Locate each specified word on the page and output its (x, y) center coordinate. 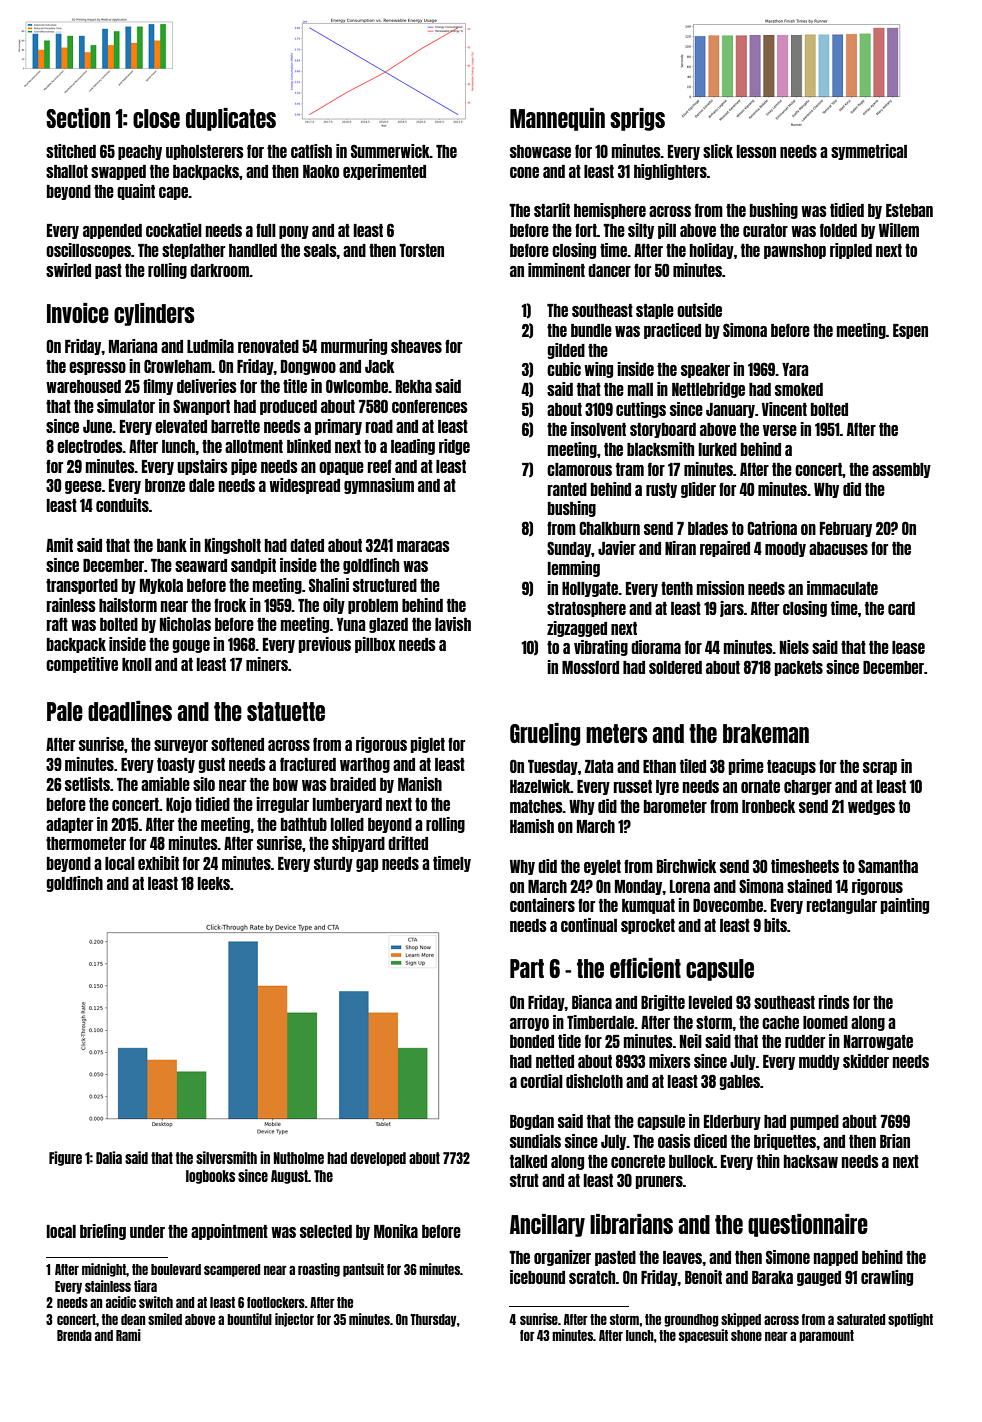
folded (838, 230)
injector (294, 1320)
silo (204, 784)
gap (367, 865)
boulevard (176, 1269)
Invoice (78, 313)
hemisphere (610, 211)
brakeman (766, 733)
